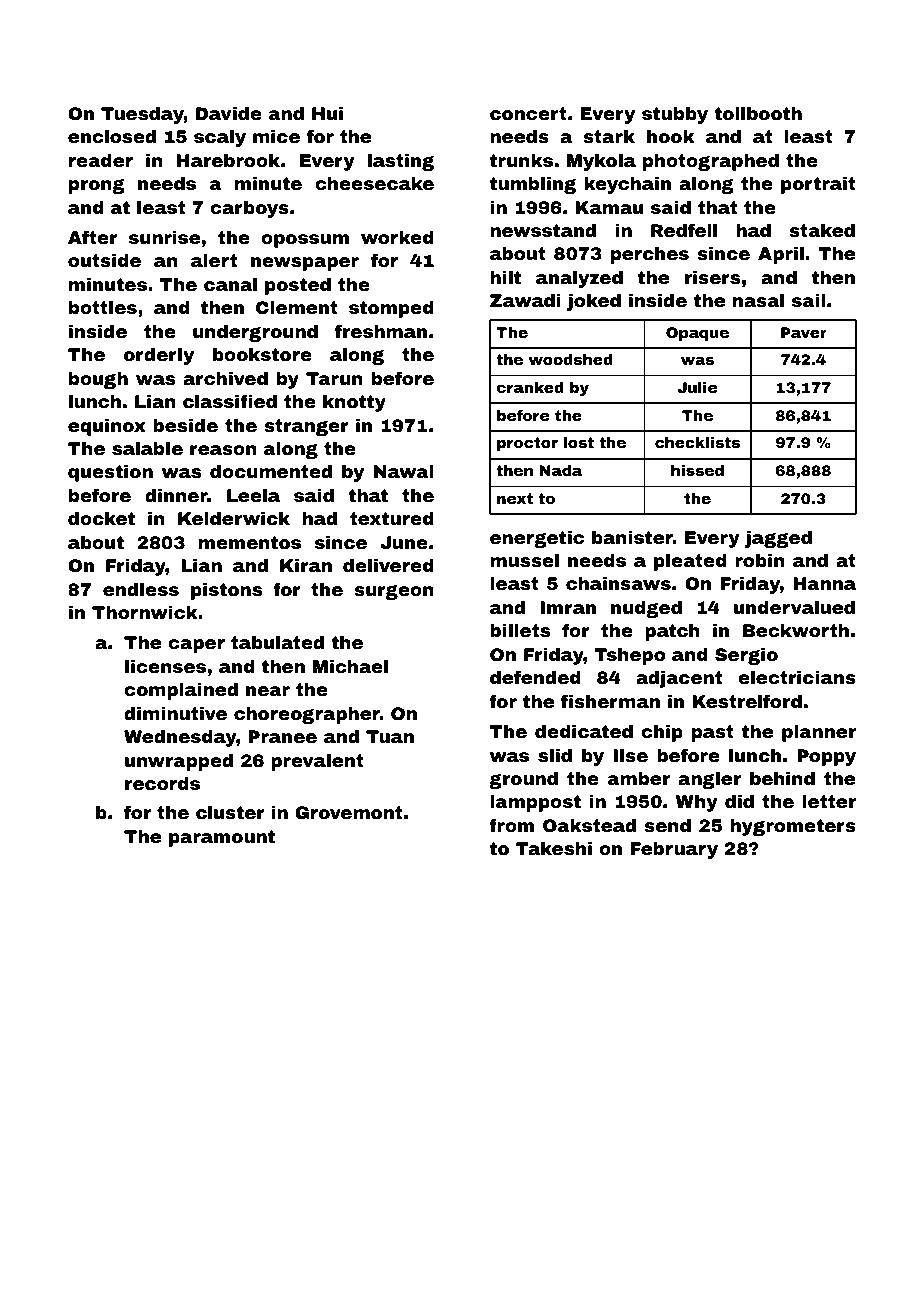  I want to click on tollbooth, so click(758, 113).
